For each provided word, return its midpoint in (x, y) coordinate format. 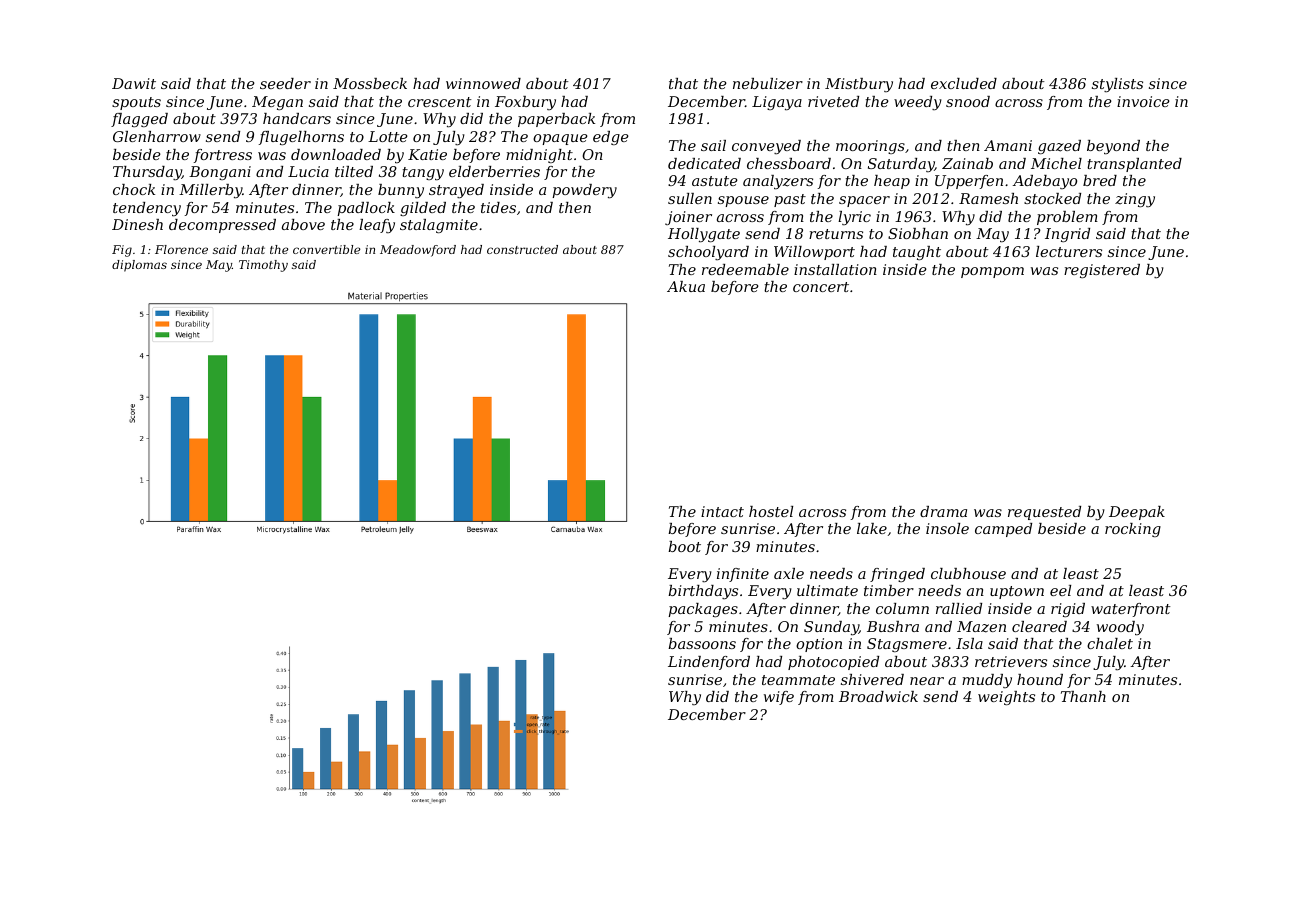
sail (713, 145)
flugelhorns (301, 138)
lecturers (1069, 251)
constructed (522, 249)
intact (722, 511)
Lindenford (709, 663)
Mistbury (859, 85)
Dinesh (137, 224)
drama (943, 511)
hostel (771, 511)
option (819, 645)
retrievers (1011, 661)
